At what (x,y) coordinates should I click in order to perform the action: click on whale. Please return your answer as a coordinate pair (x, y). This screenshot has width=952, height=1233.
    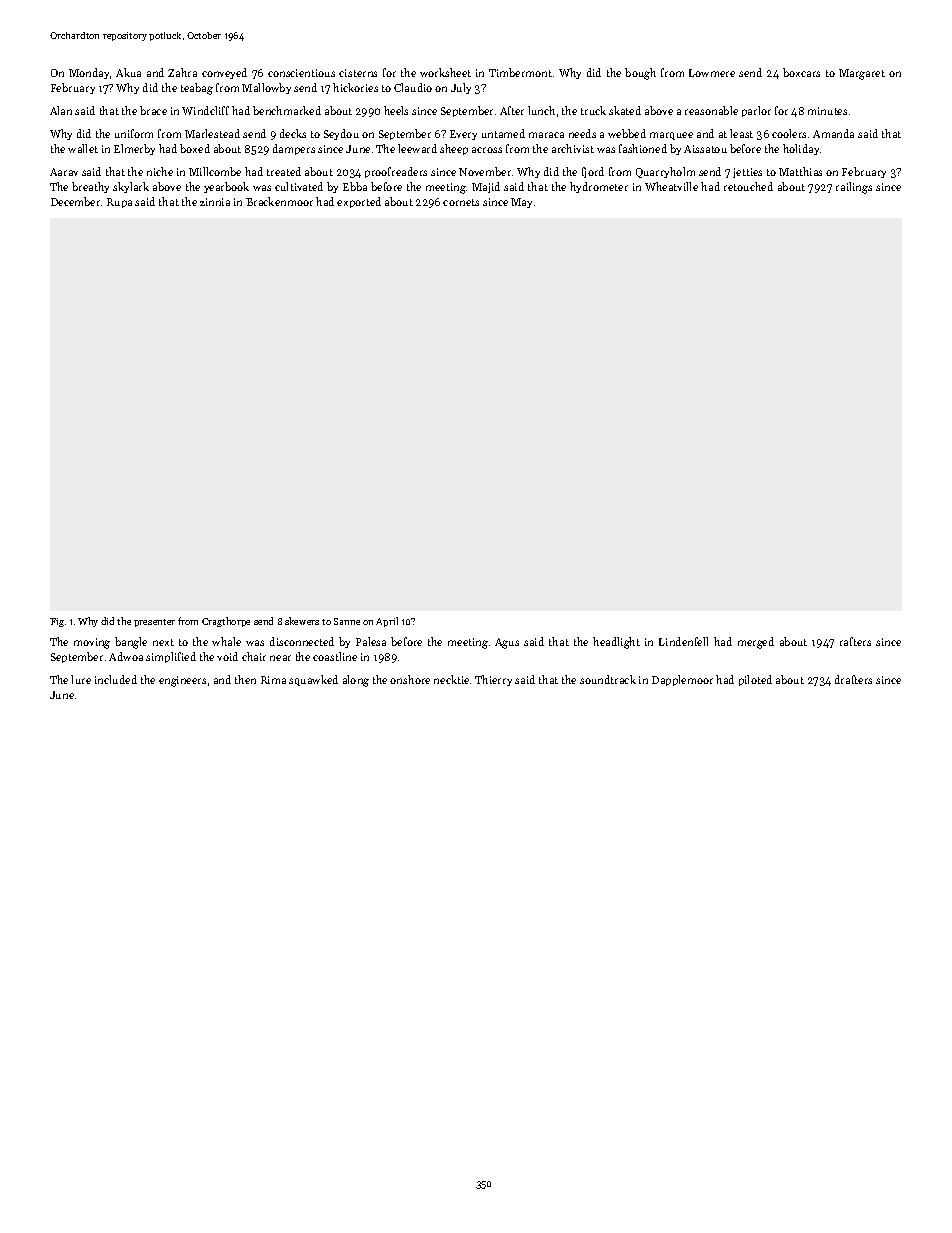
    Looking at the image, I should click on (226, 641).
